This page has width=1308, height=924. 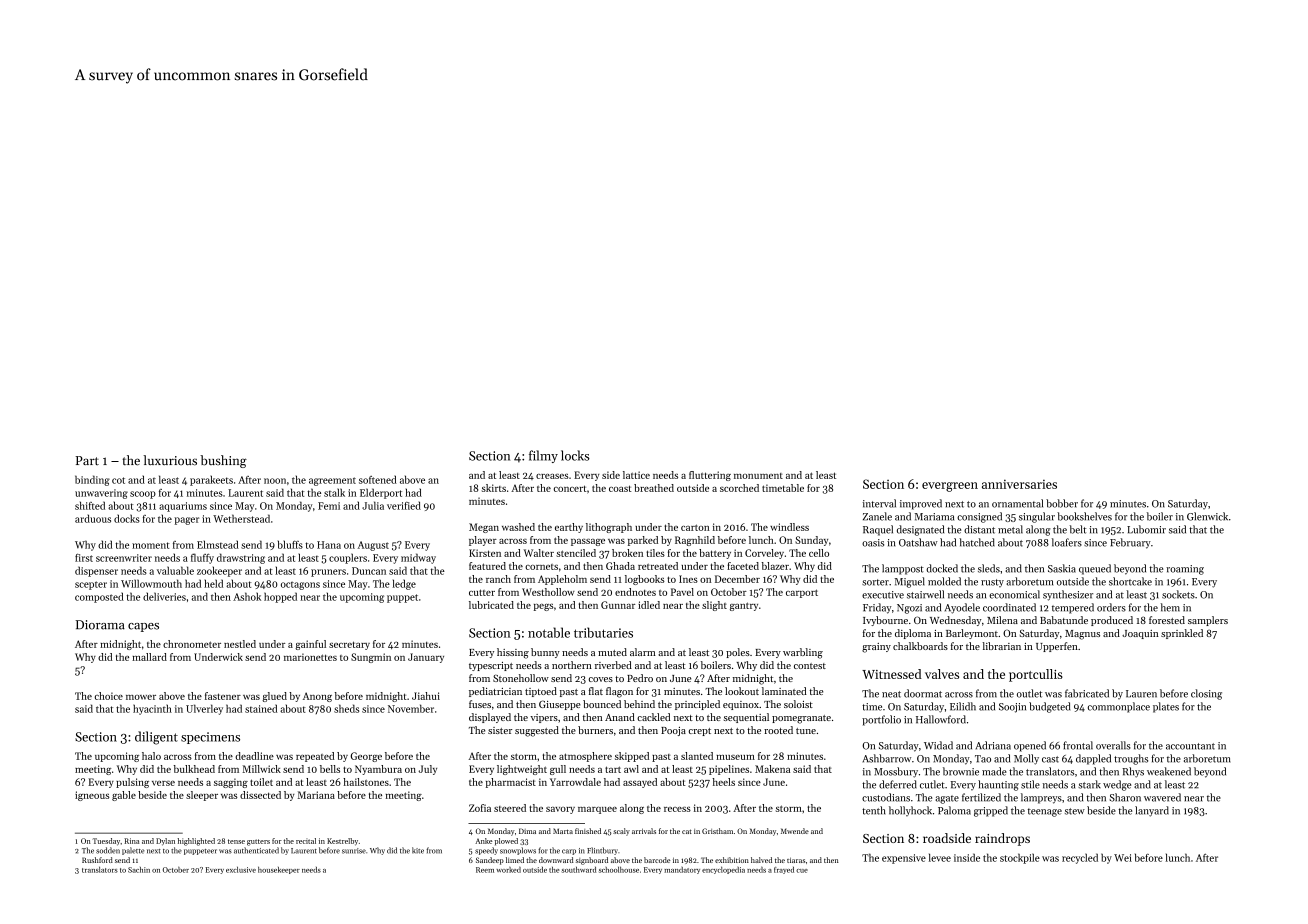 I want to click on scorched, so click(x=739, y=488).
